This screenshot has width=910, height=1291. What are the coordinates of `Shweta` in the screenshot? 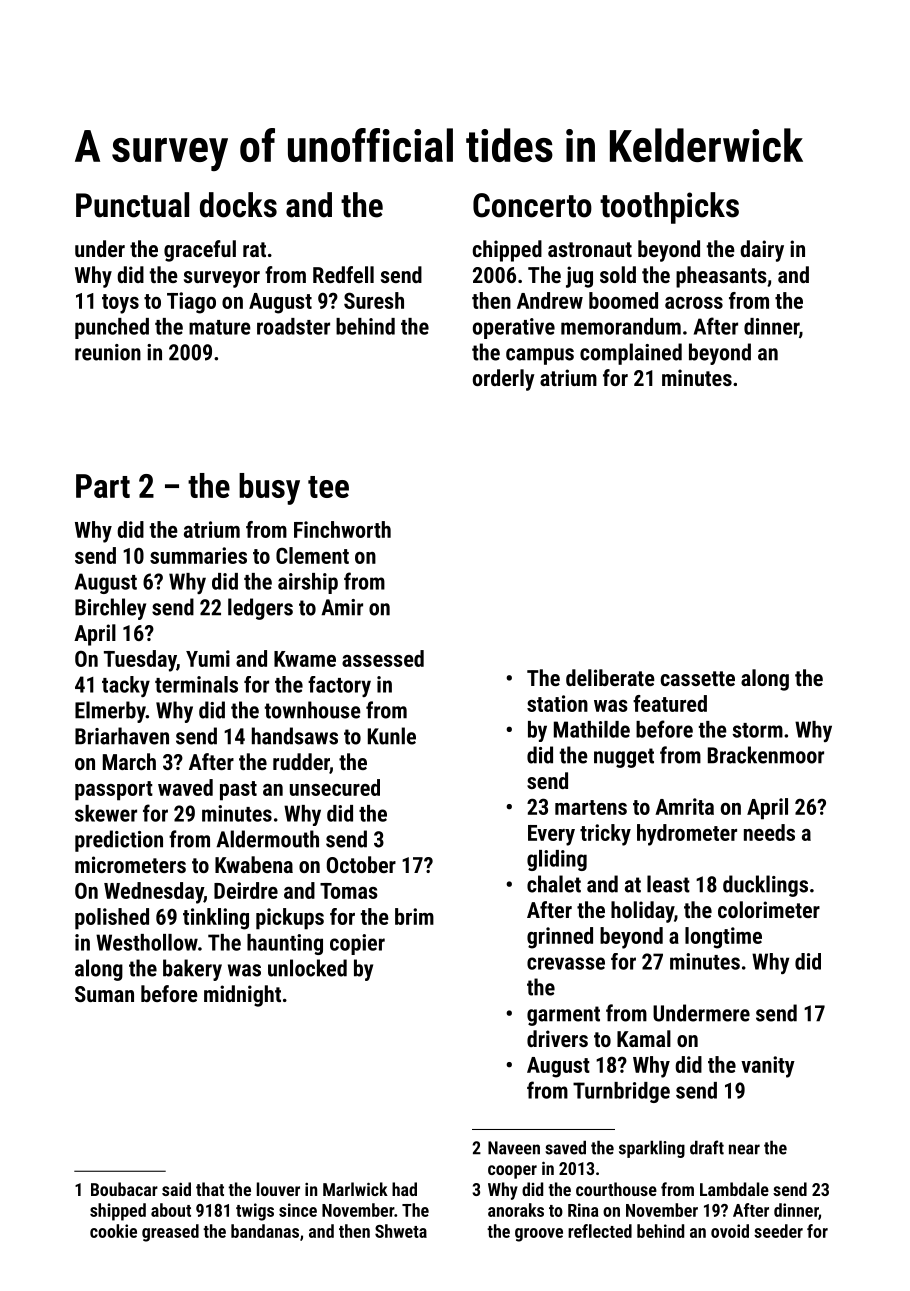 It's located at (401, 1231).
